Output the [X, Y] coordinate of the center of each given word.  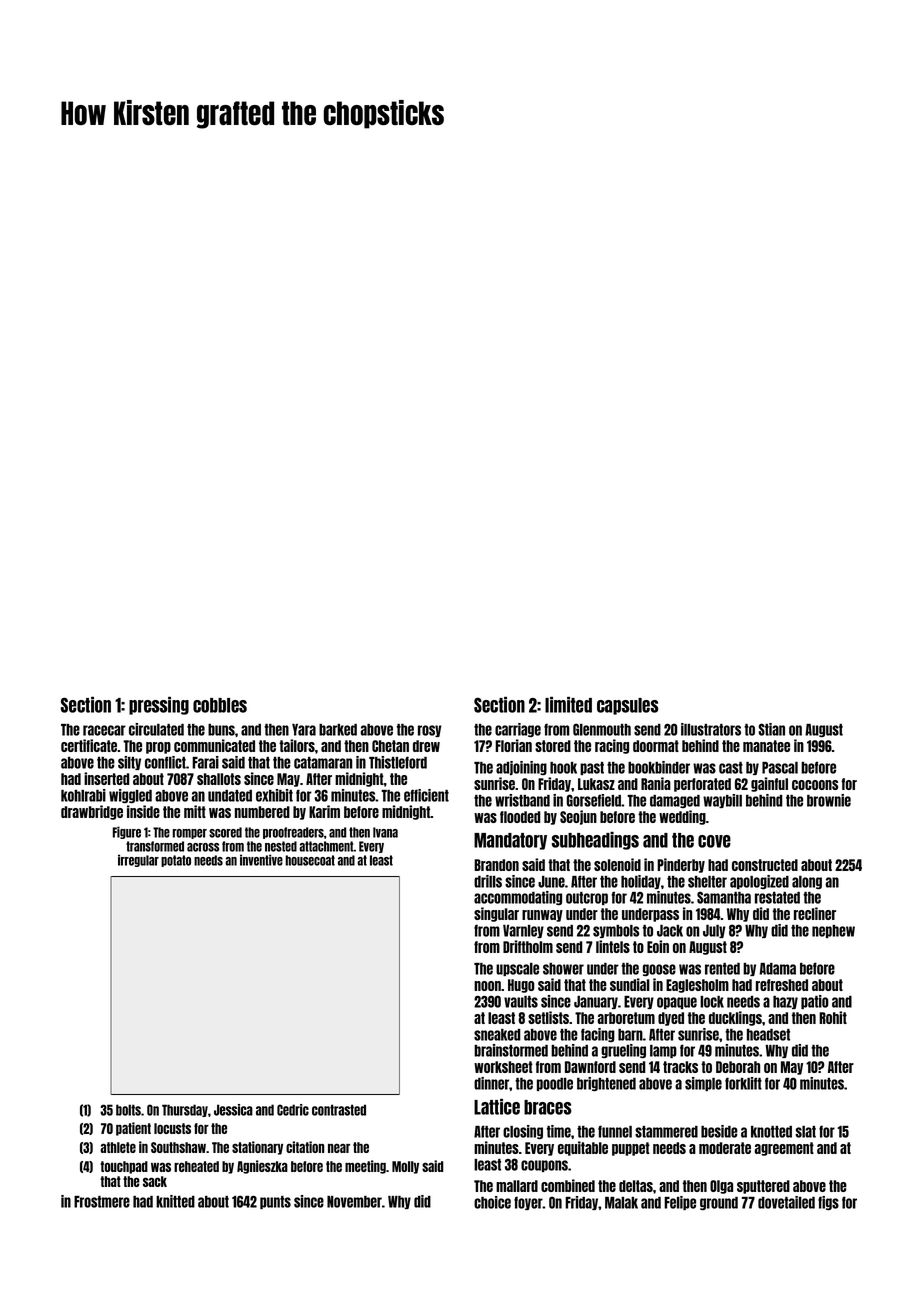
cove [714, 841]
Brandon [496, 865]
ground [719, 1203]
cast [731, 768]
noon [487, 986]
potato [176, 861]
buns [221, 730]
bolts [128, 1110]
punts [275, 1202]
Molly [405, 1167]
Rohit [833, 1017]
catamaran [323, 763]
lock [712, 1002]
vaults [521, 1002]
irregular [138, 860]
